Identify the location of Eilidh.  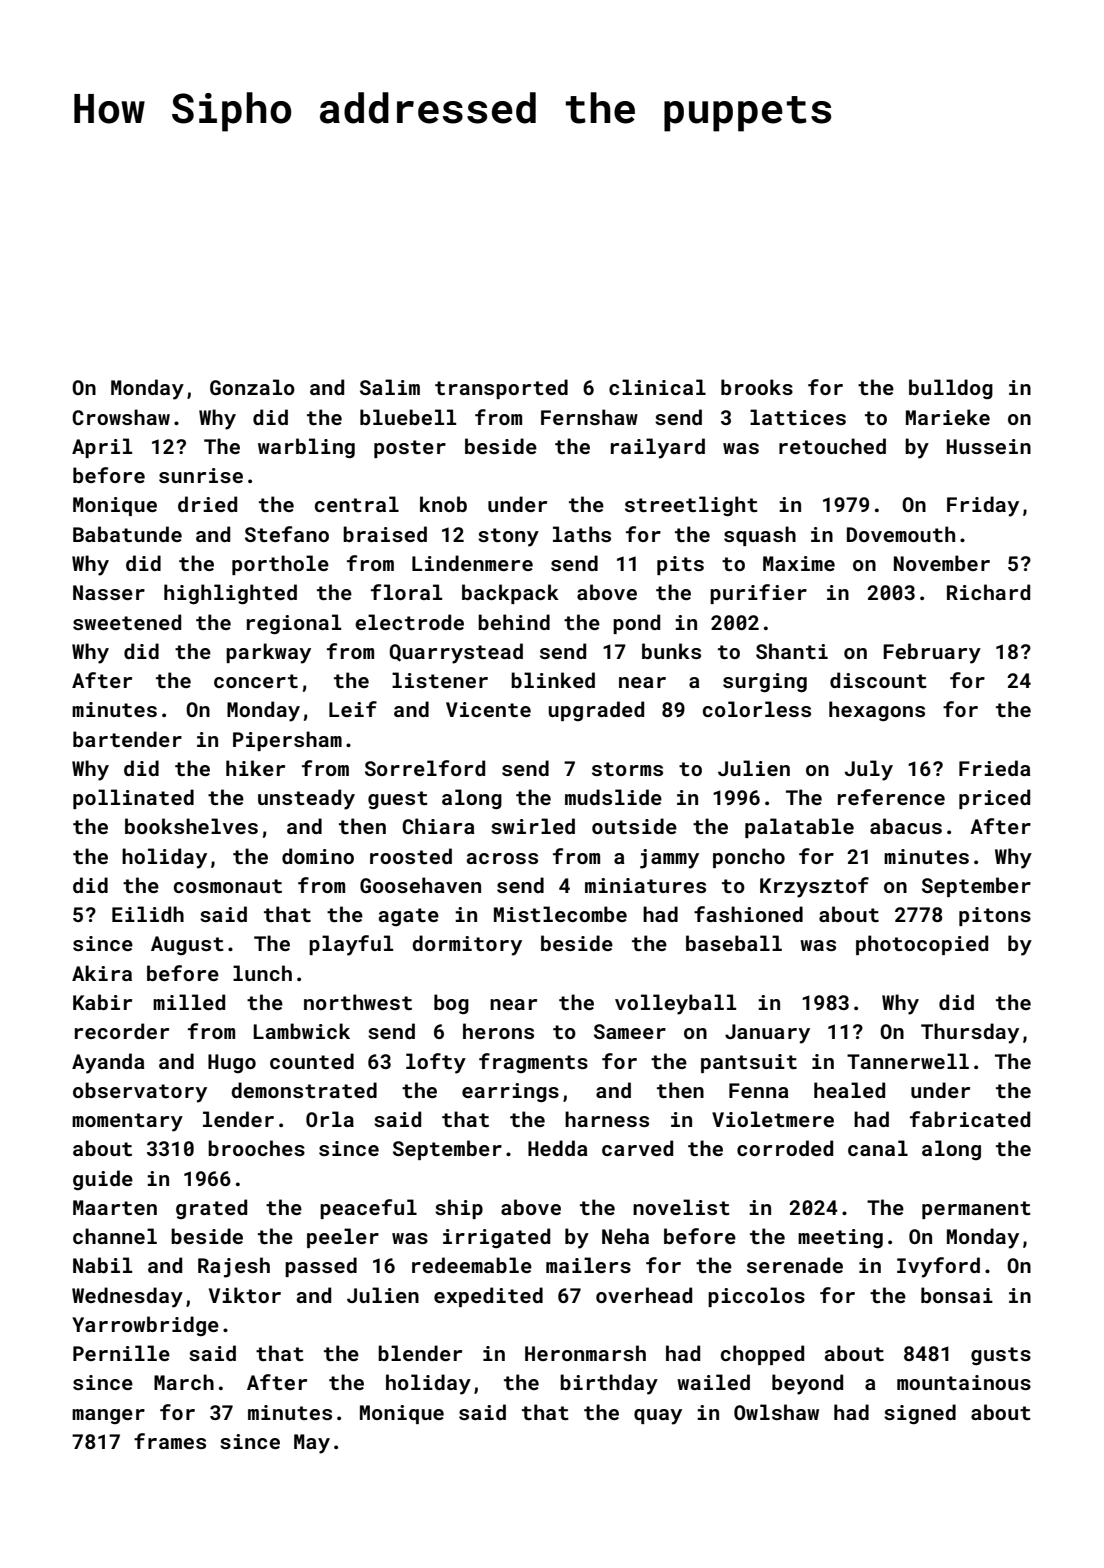
(148, 914).
